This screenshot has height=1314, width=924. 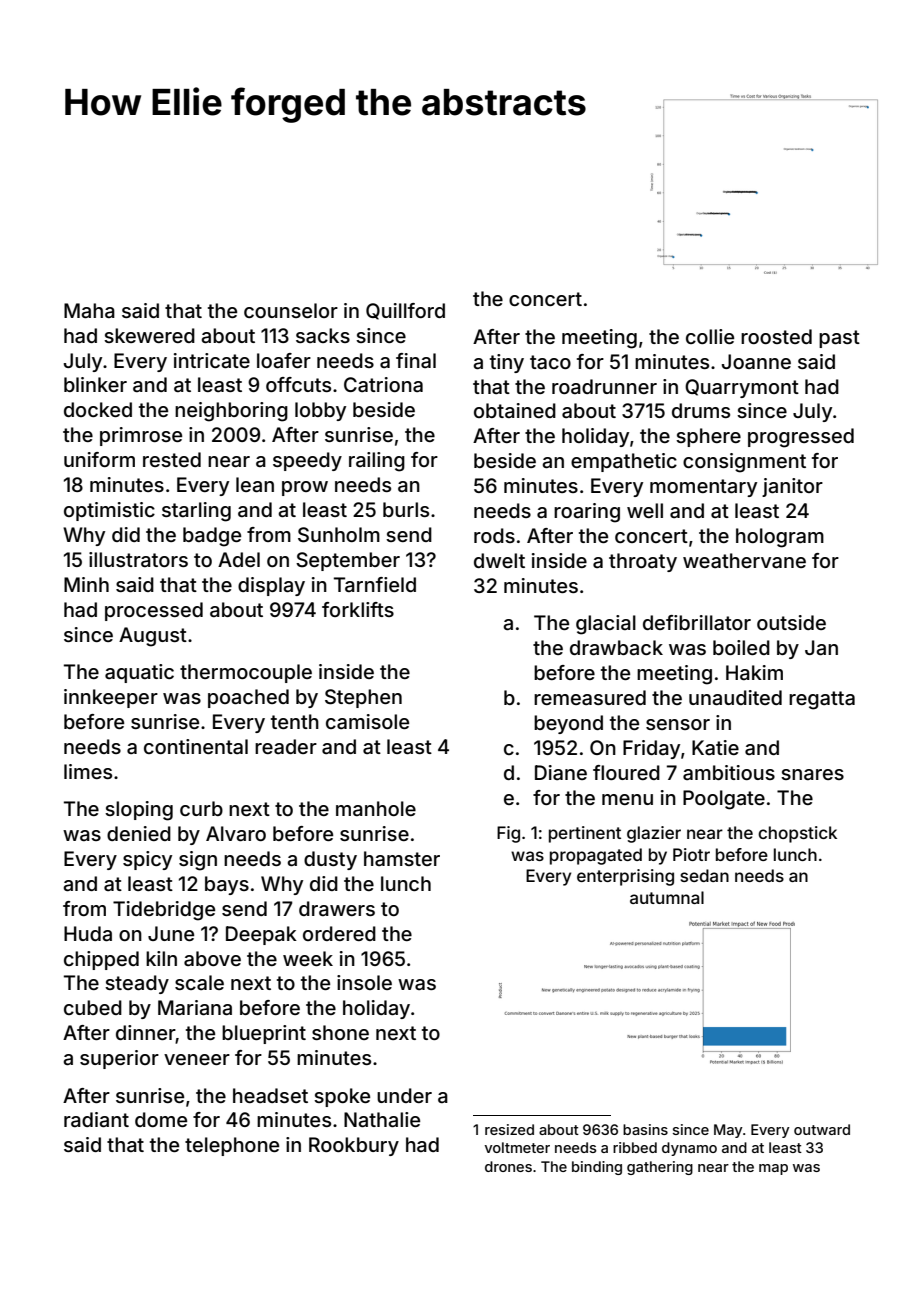 What do you see at coordinates (96, 1119) in the screenshot?
I see `radiant` at bounding box center [96, 1119].
